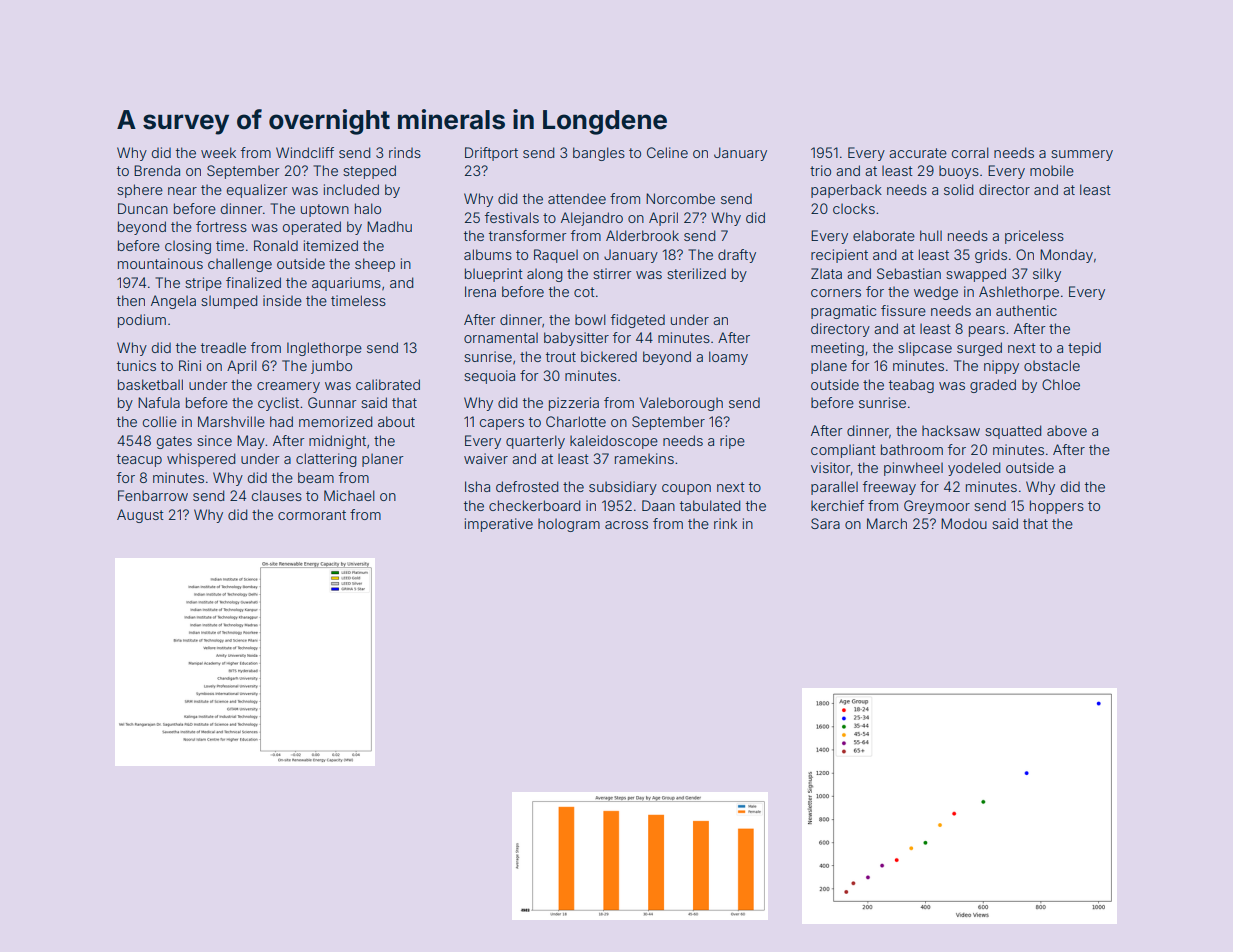 The height and width of the document is (952, 1233). Describe the element at coordinates (489, 377) in the document. I see `sequoia` at that location.
